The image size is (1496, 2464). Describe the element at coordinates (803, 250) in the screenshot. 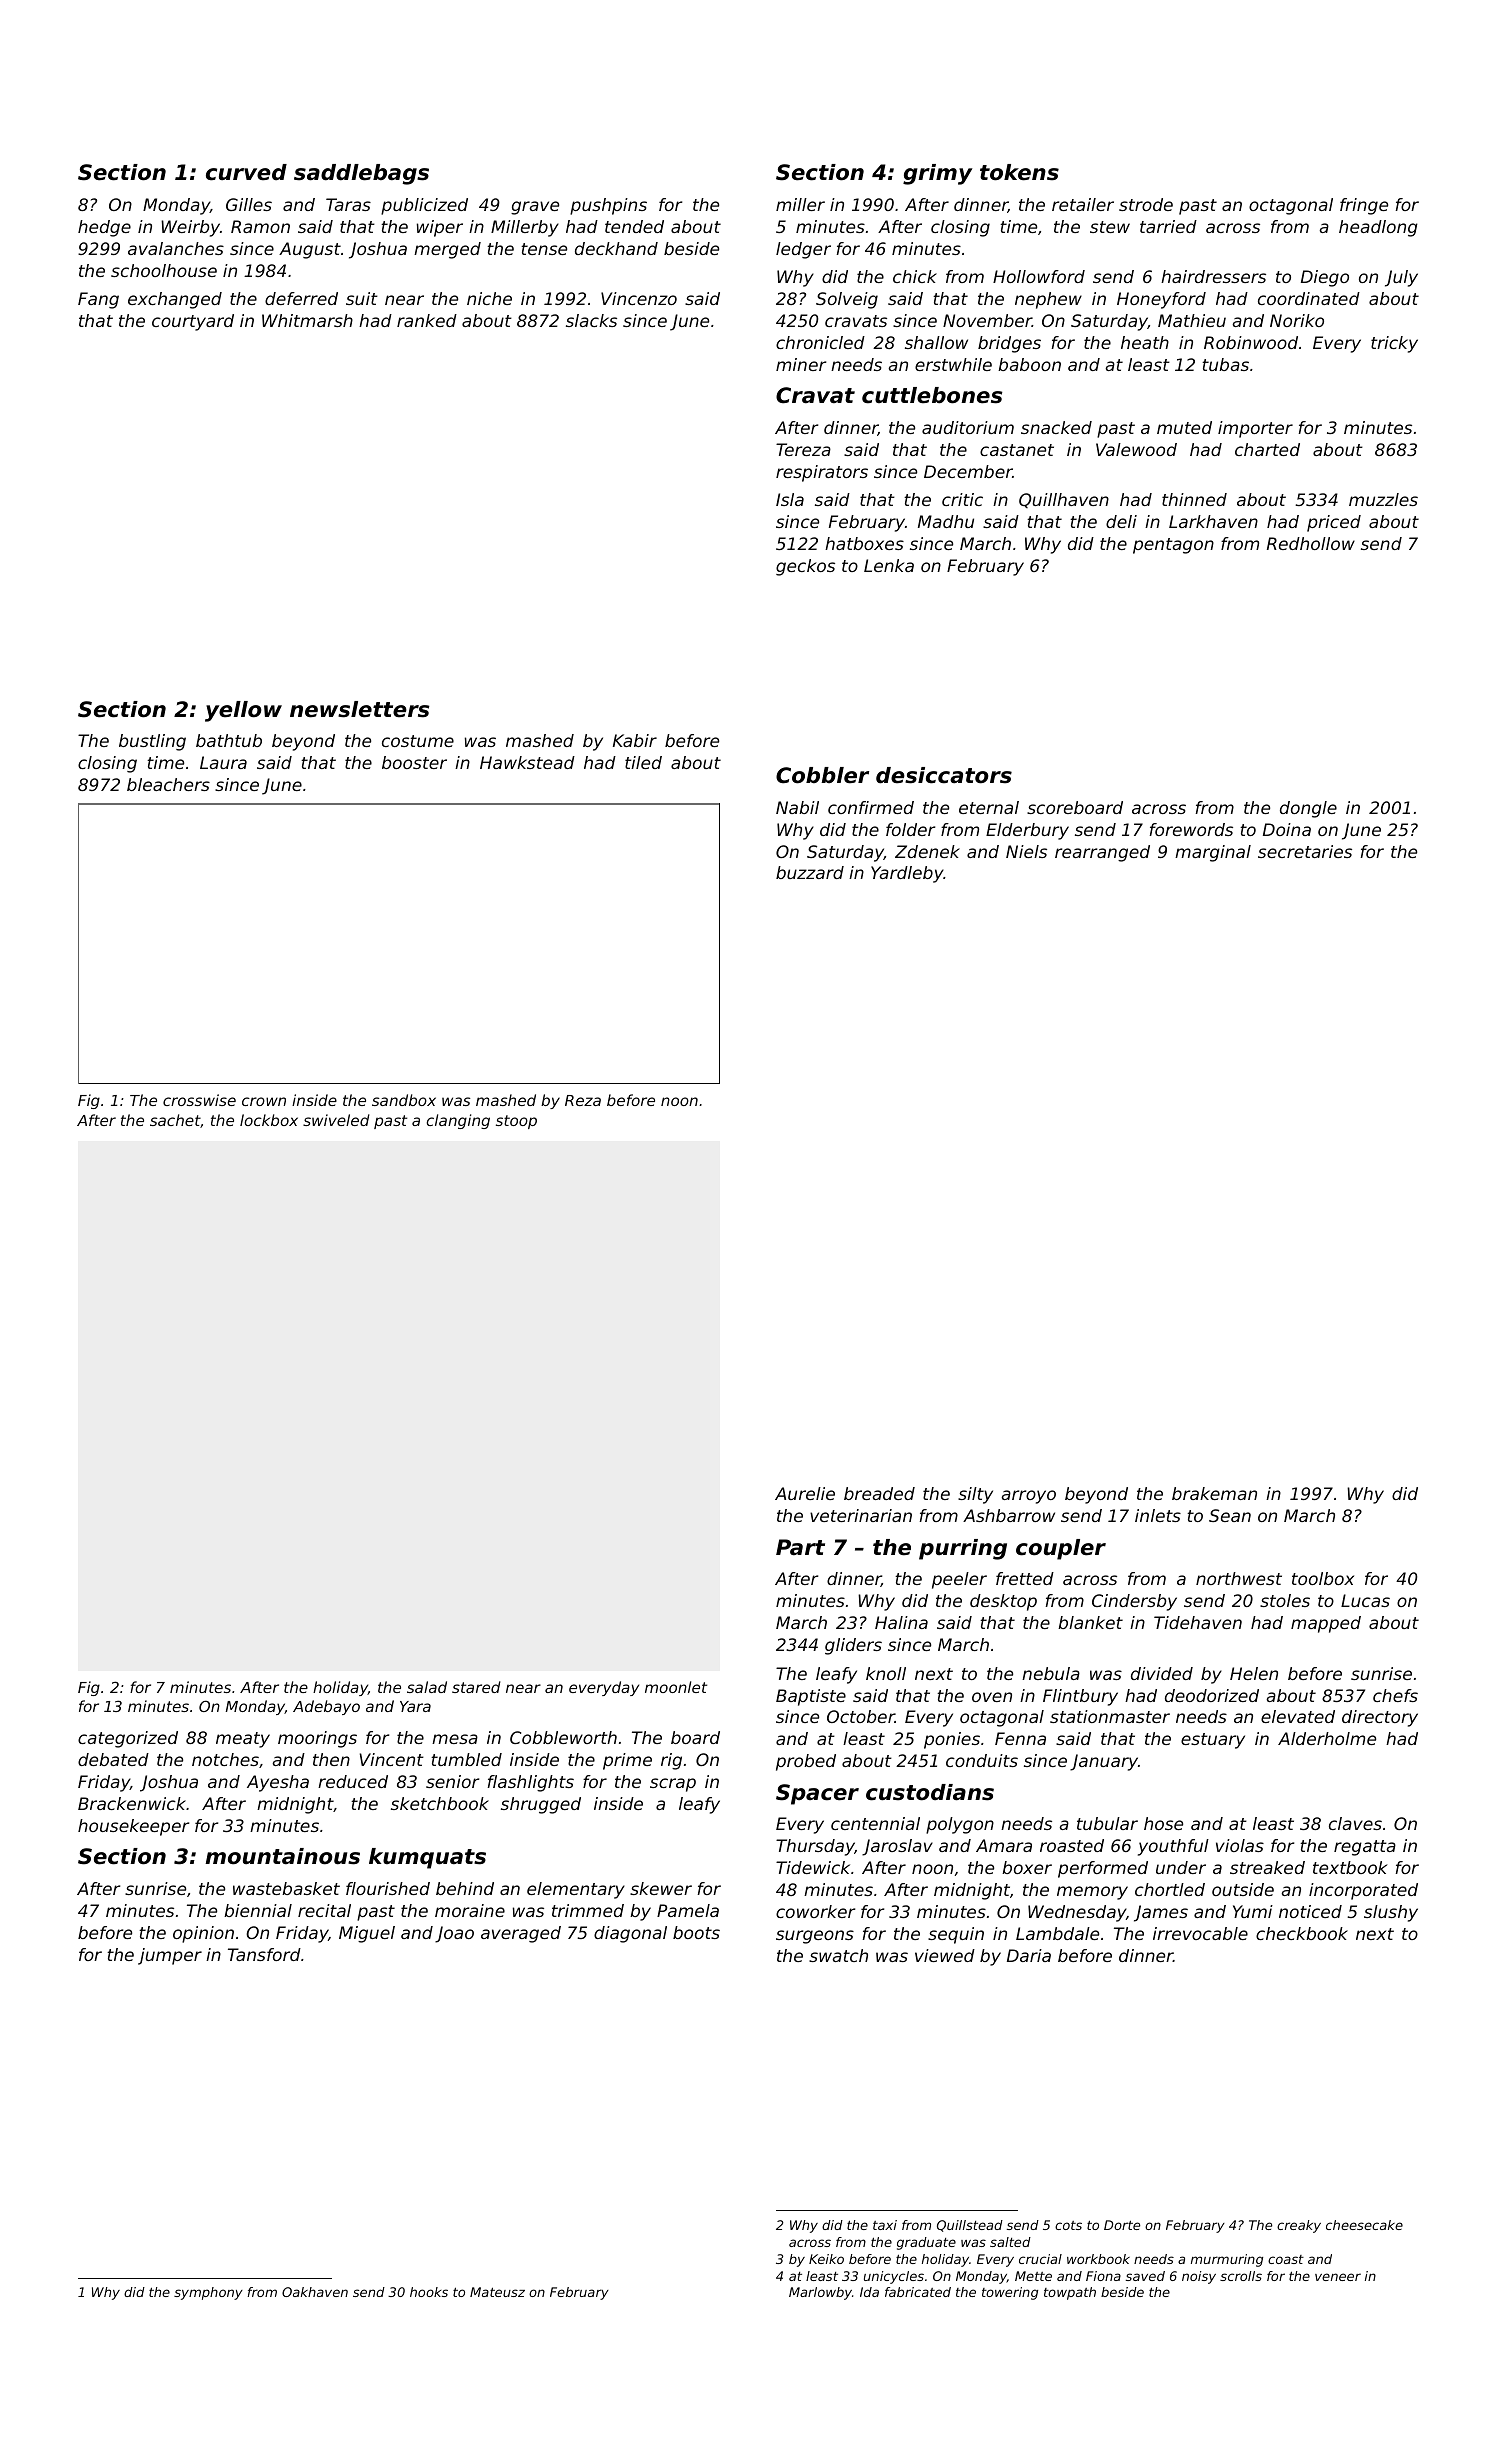

I see `ledger` at that location.
